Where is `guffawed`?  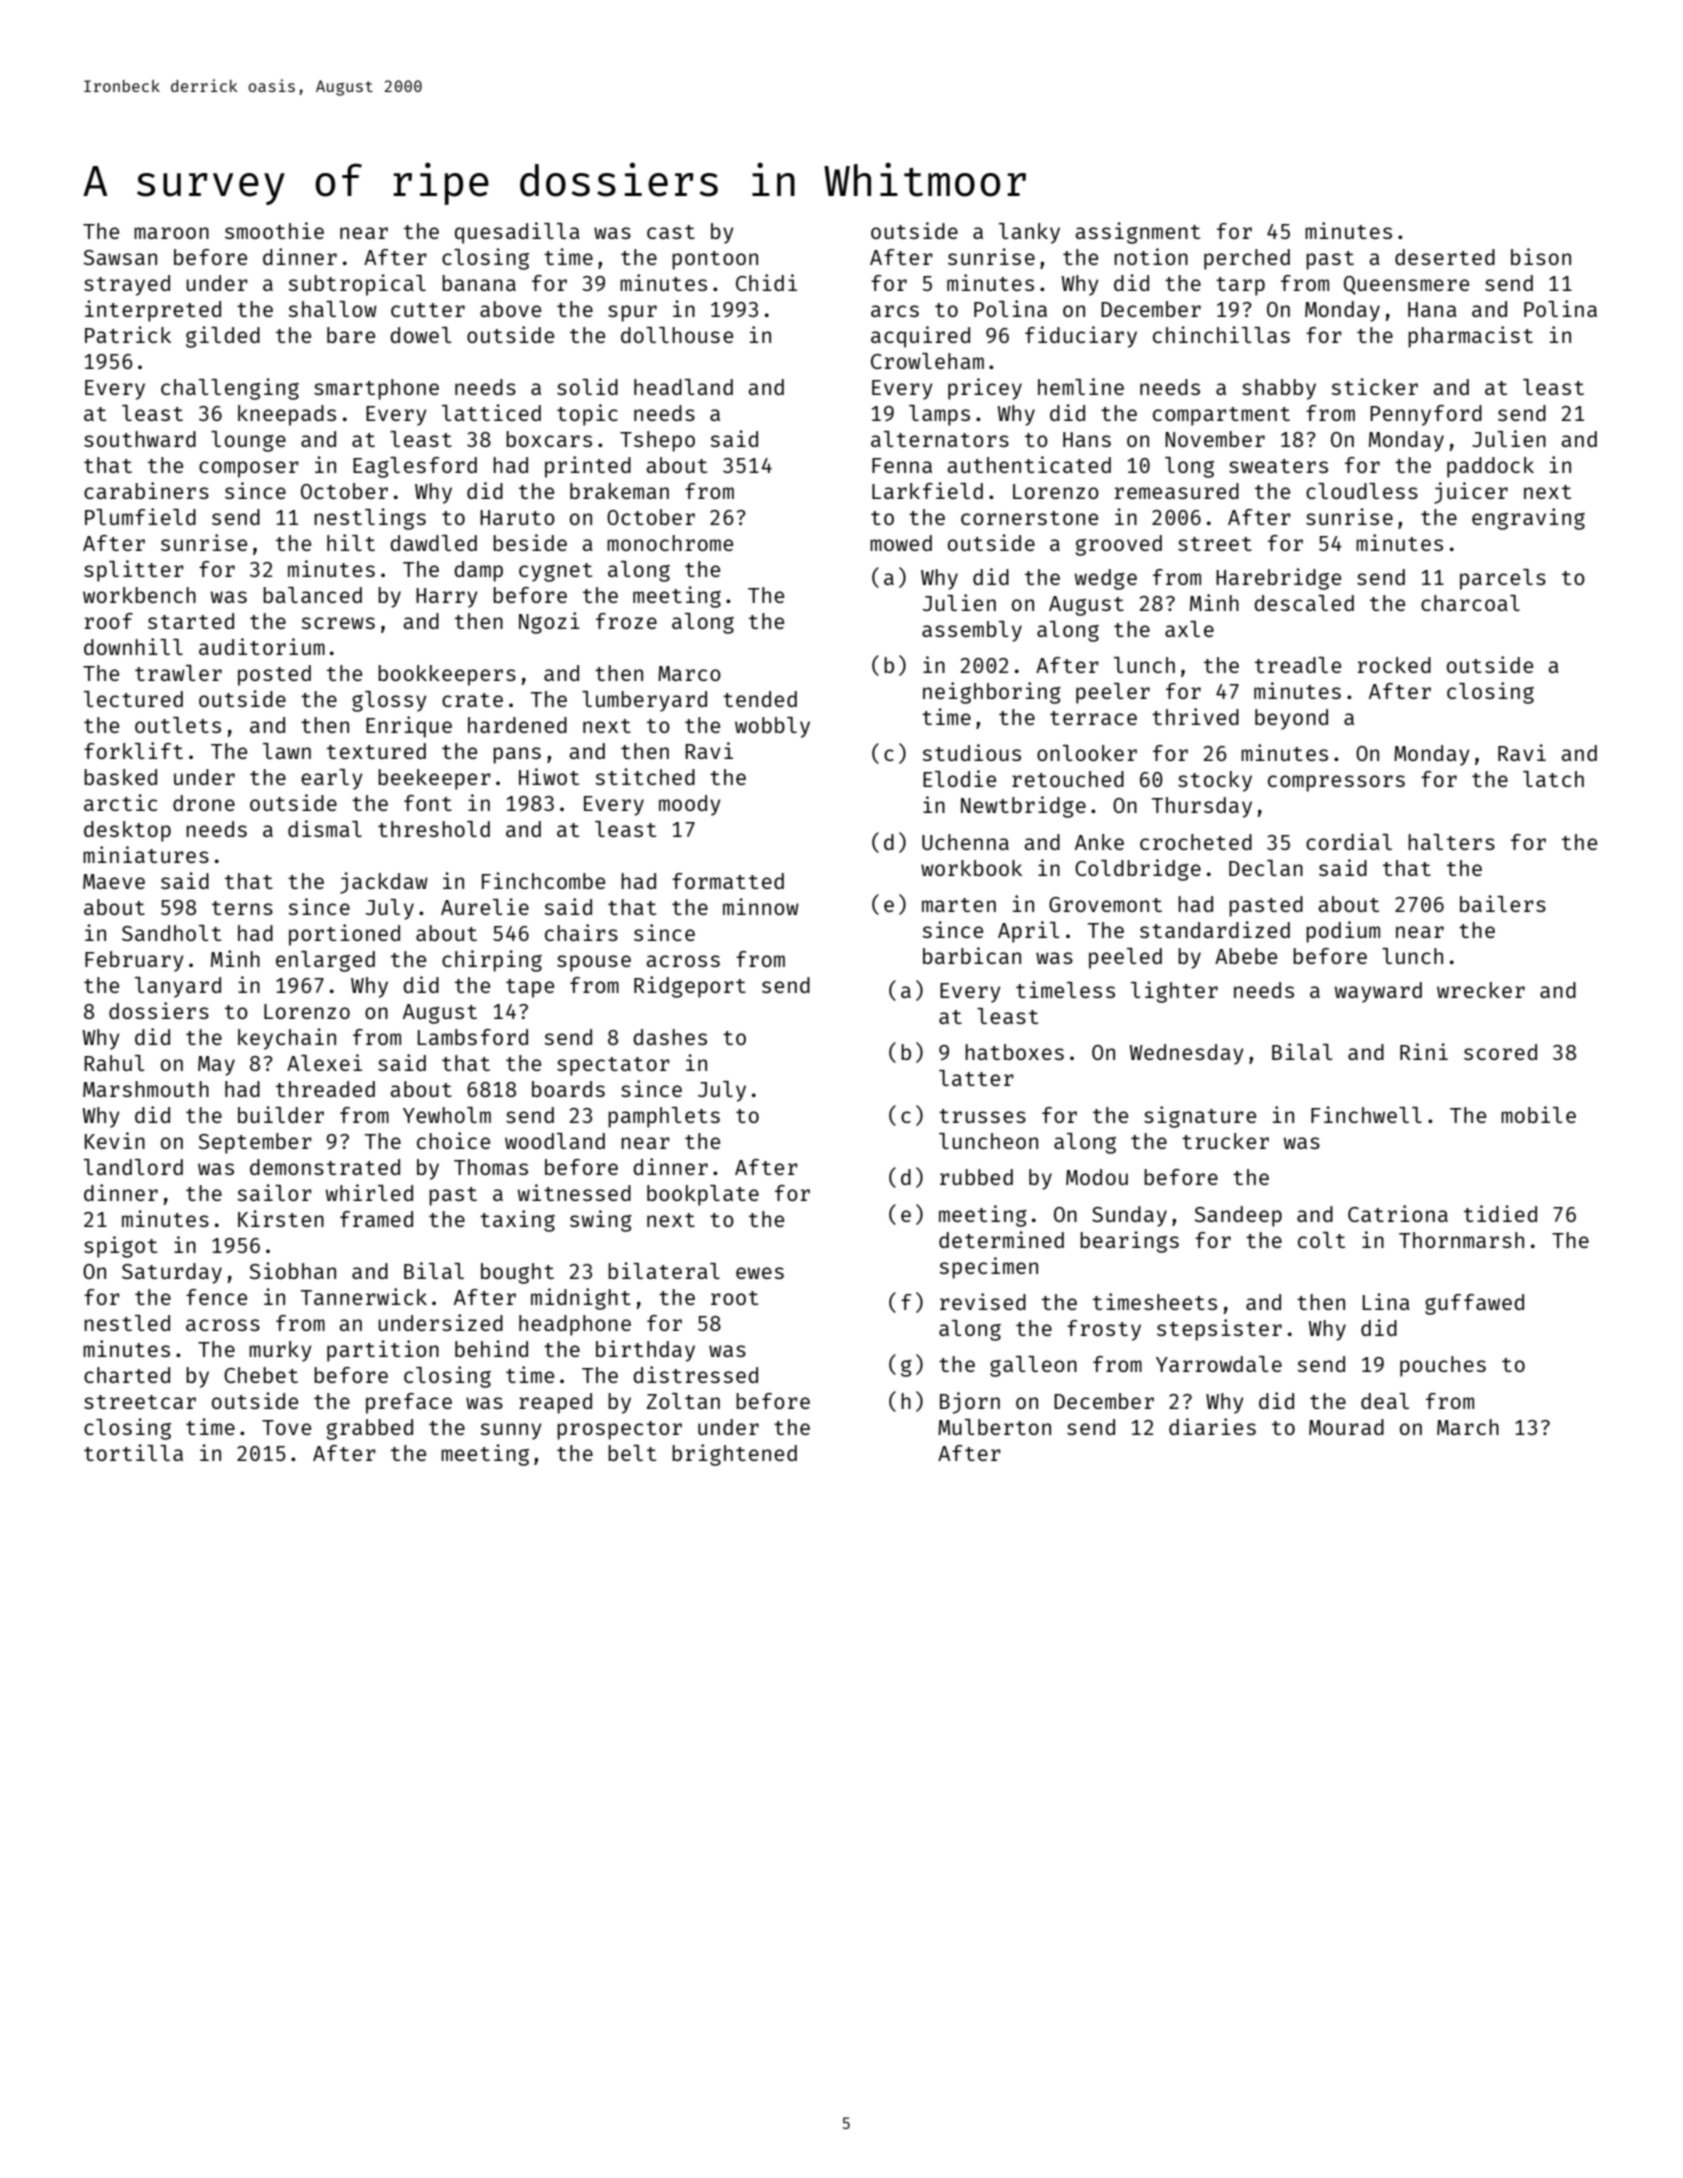
guffawed is located at coordinates (1474, 1304).
